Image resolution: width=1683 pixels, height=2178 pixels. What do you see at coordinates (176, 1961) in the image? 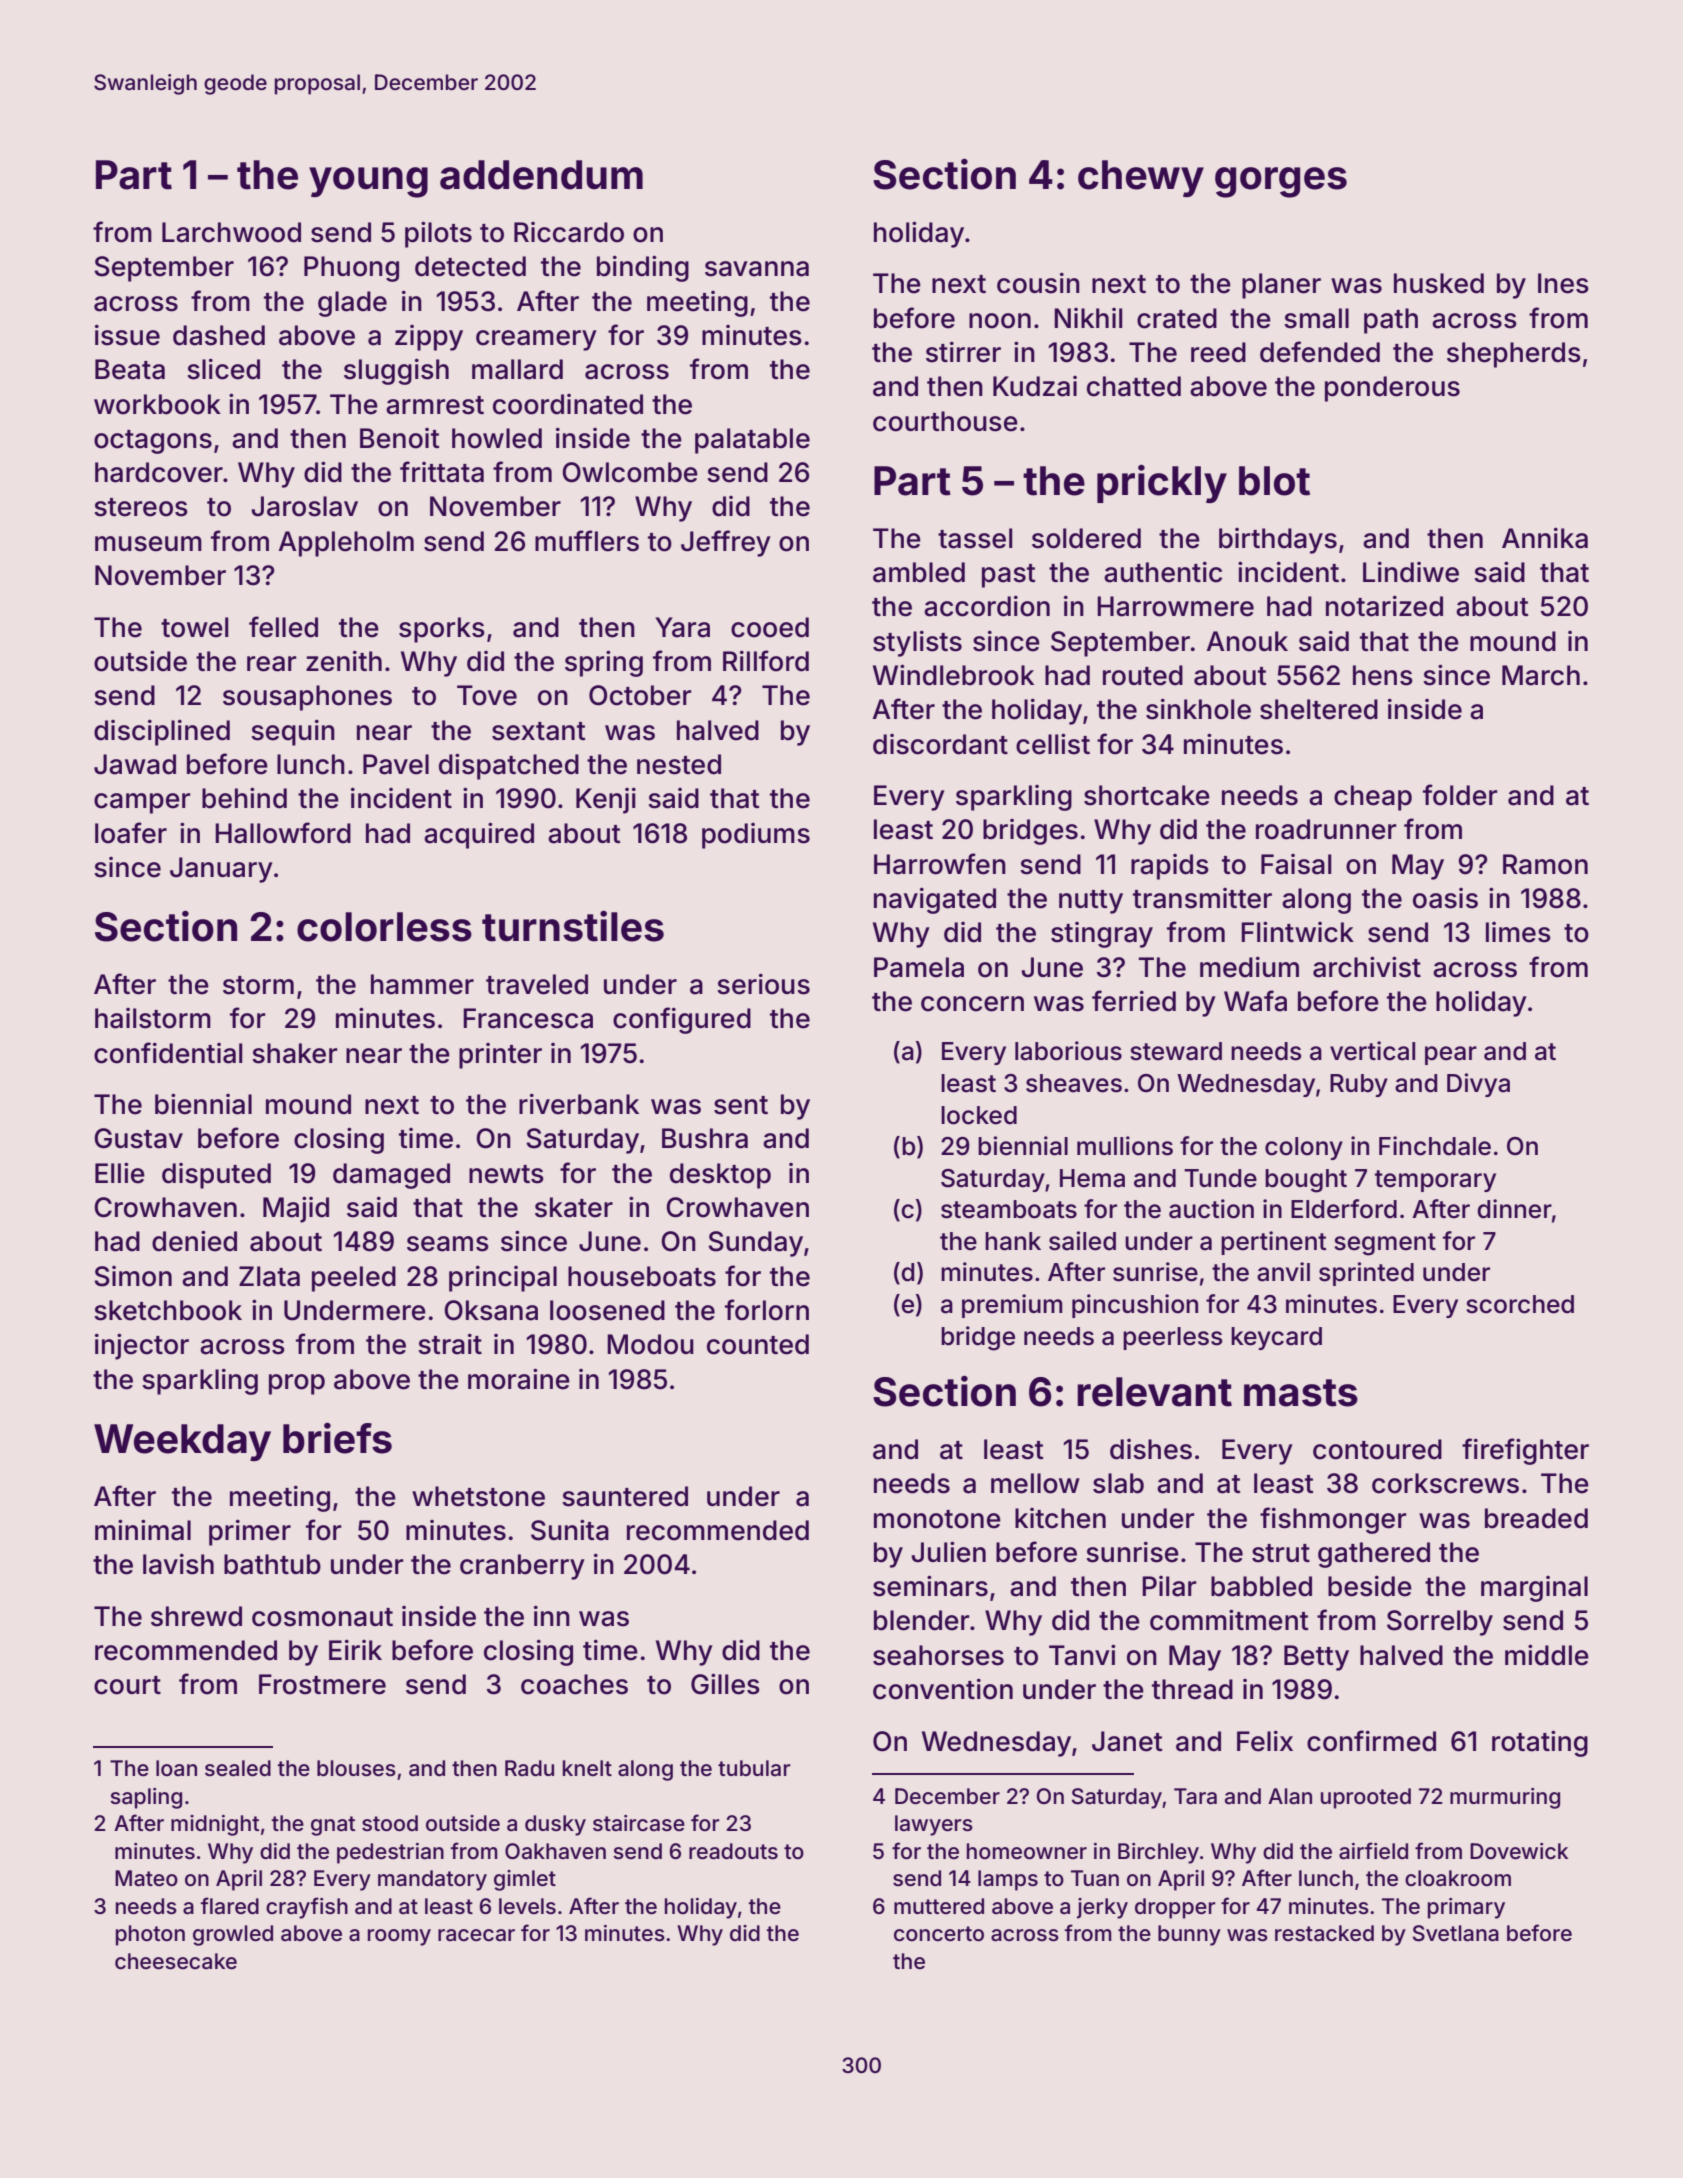
I see `cheesecake` at bounding box center [176, 1961].
